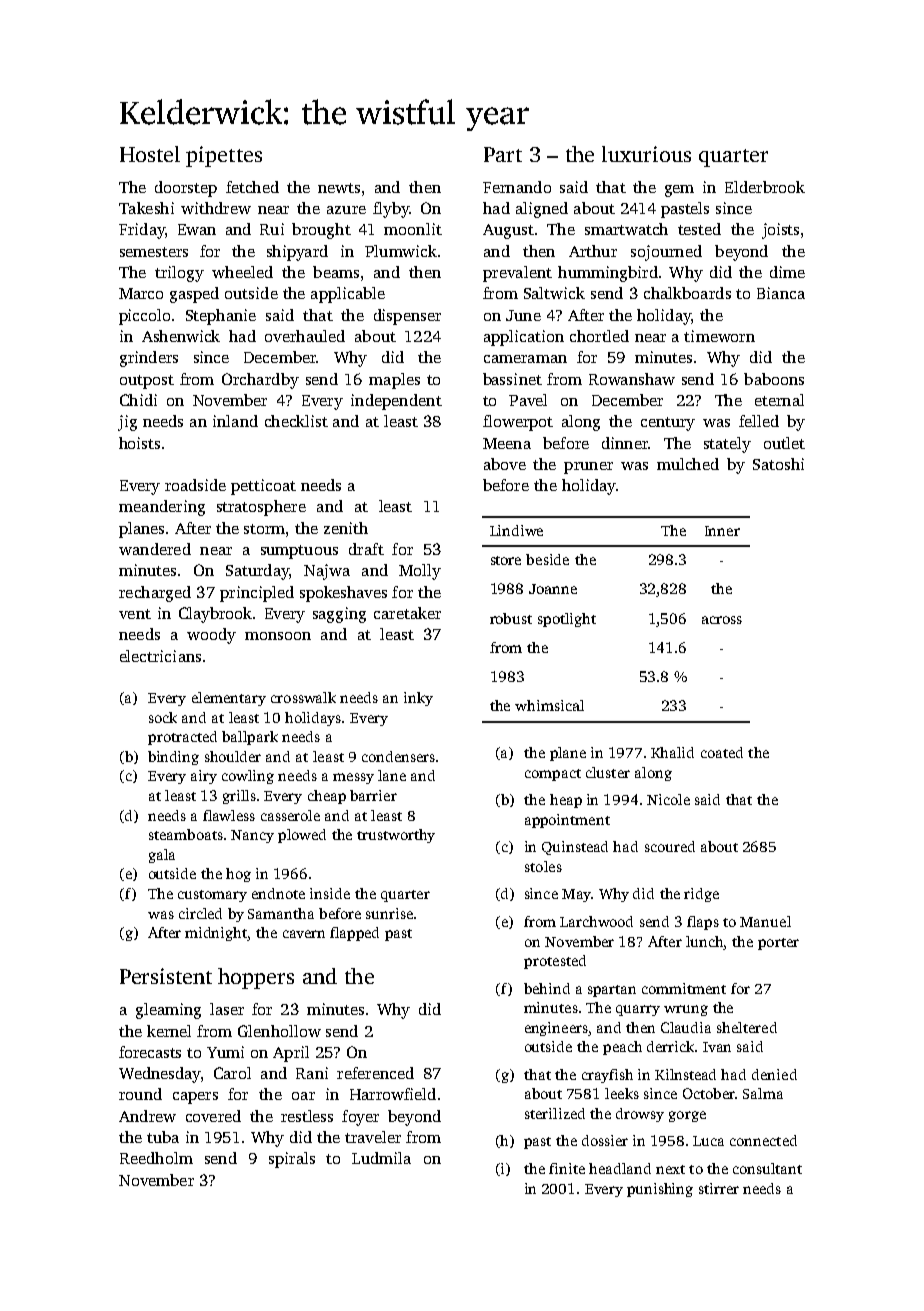 Image resolution: width=924 pixels, height=1311 pixels. Describe the element at coordinates (142, 231) in the screenshot. I see `Friday` at that location.
